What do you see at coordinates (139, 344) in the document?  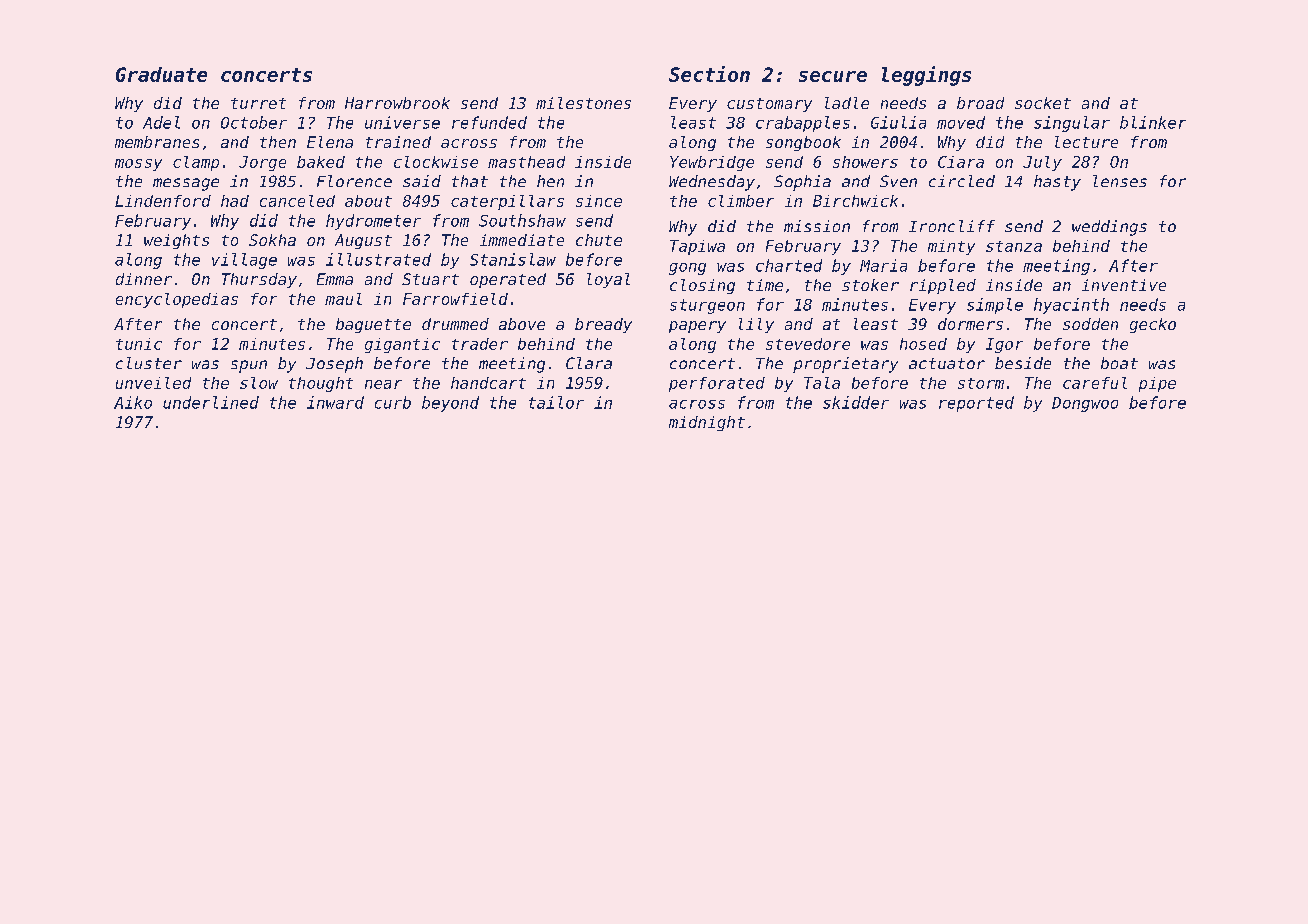 I see `tunic` at bounding box center [139, 344].
